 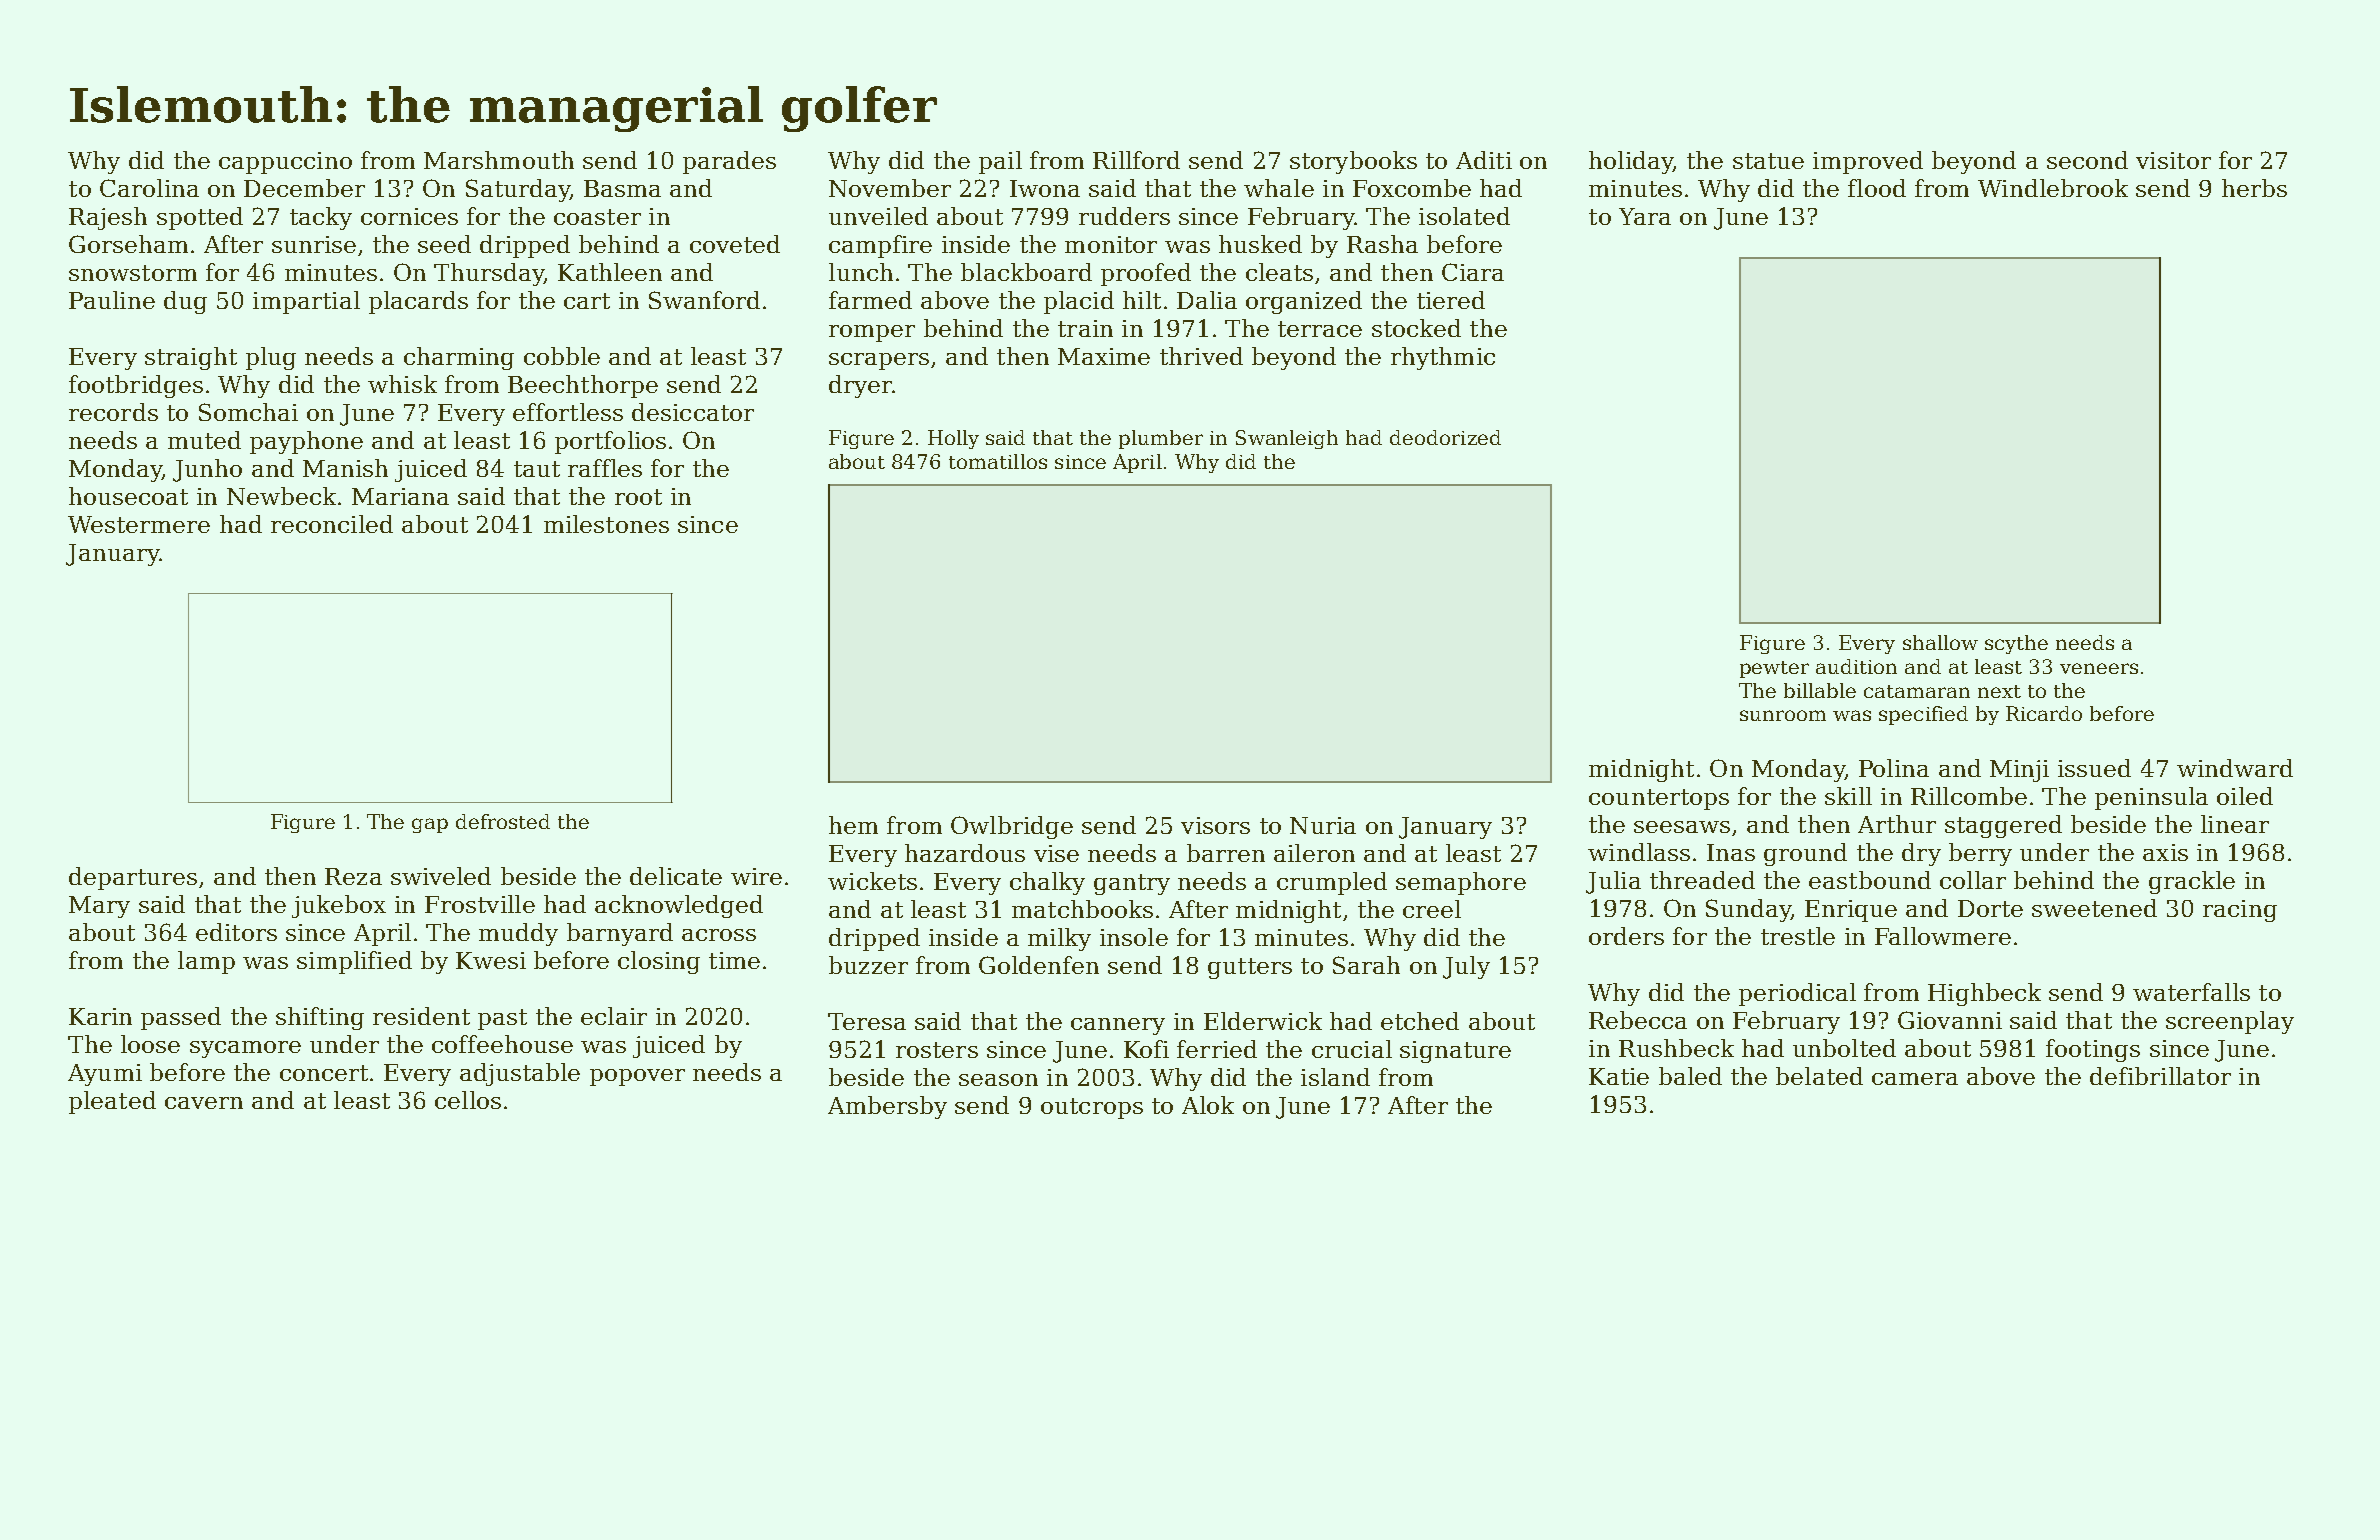 What do you see at coordinates (1092, 1108) in the image?
I see `outcrops` at bounding box center [1092, 1108].
